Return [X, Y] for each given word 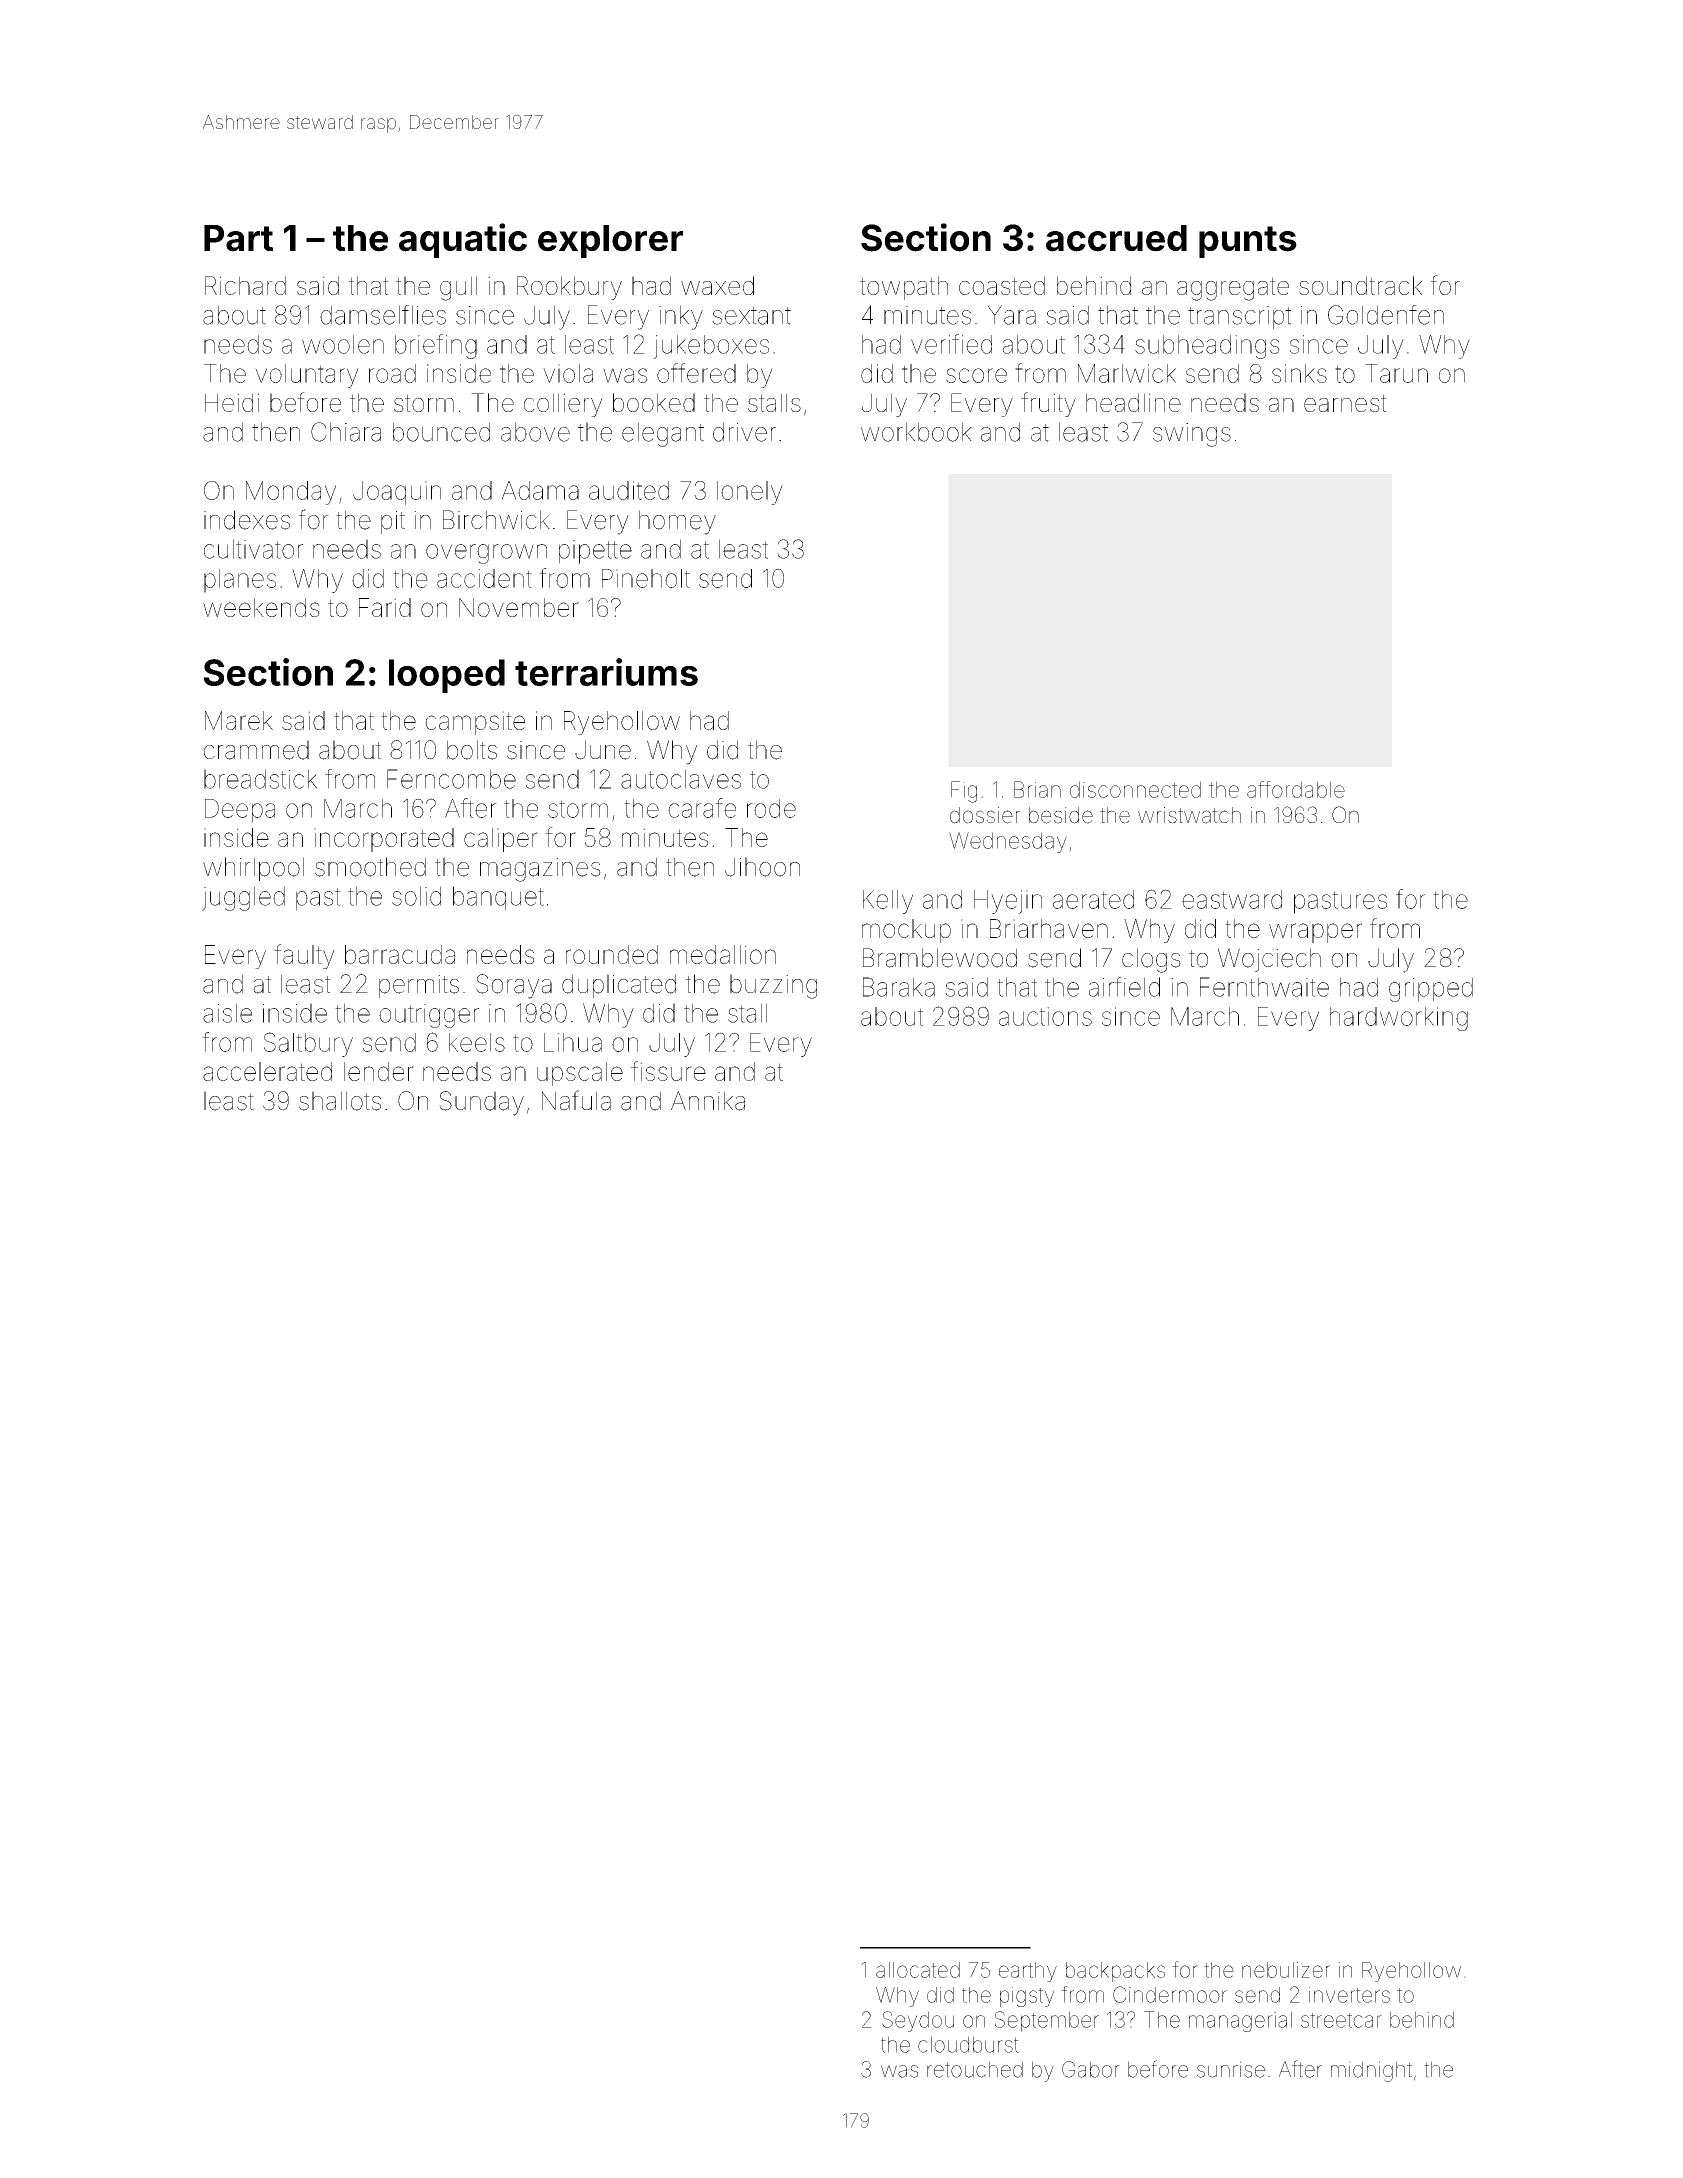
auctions [1045, 1016]
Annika [708, 1101]
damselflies [383, 315]
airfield [1124, 987]
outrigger [429, 1016]
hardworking [1399, 1019]
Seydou [918, 2021]
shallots [340, 1101]
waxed [717, 285]
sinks [1299, 373]
